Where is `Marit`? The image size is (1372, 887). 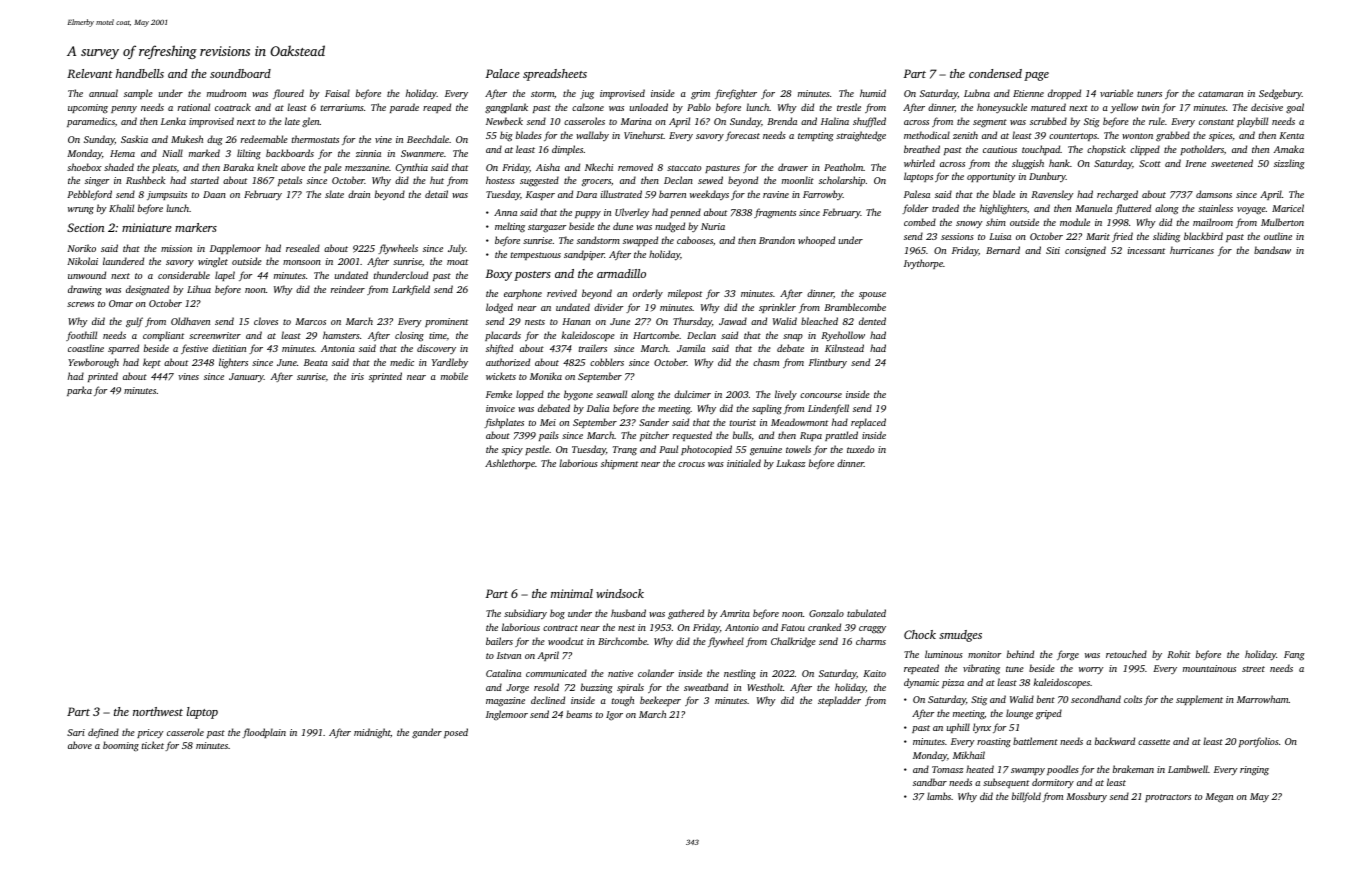 Marit is located at coordinates (1098, 236).
